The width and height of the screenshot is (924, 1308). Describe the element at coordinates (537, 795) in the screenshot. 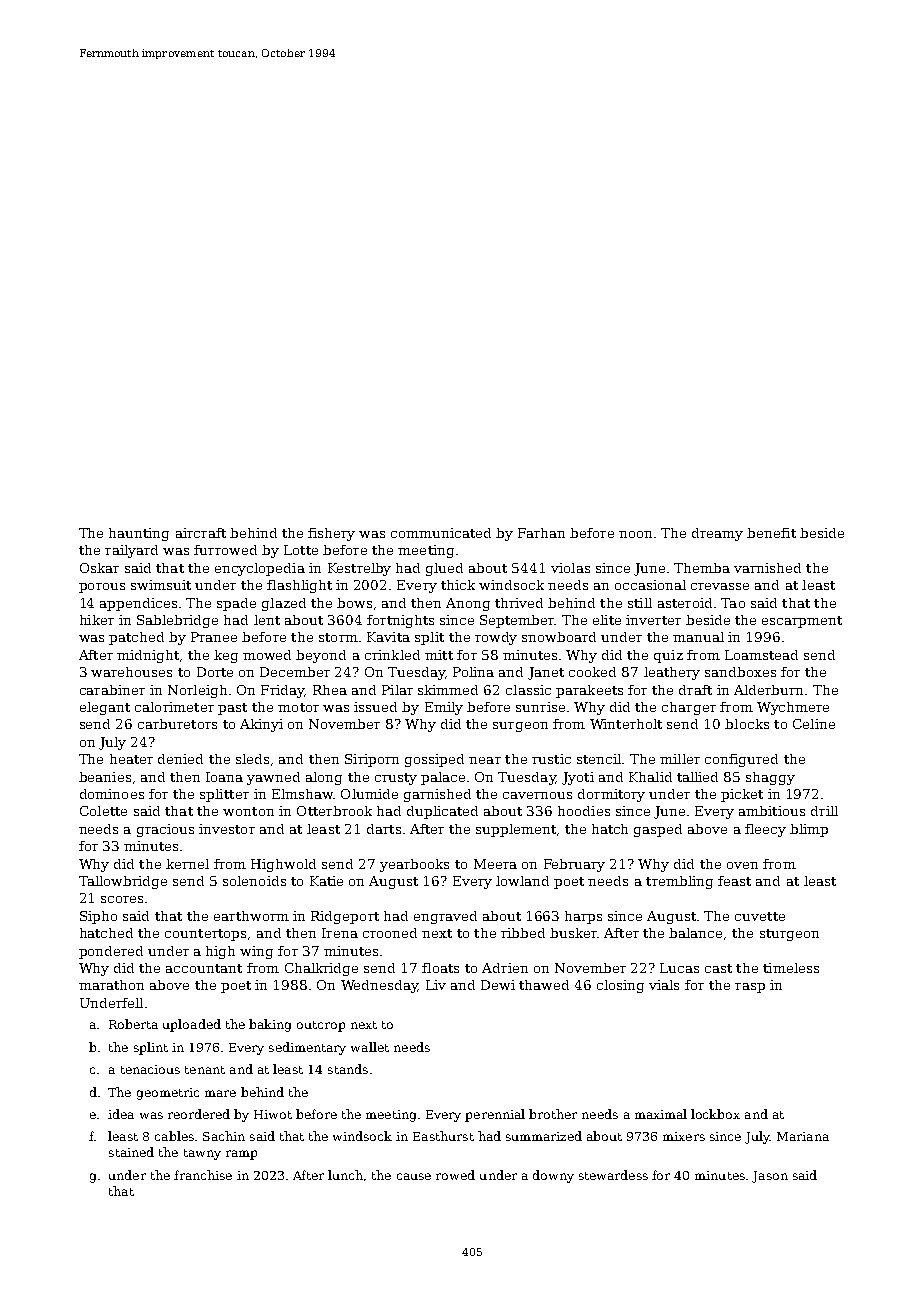

I see `cavernous` at that location.
